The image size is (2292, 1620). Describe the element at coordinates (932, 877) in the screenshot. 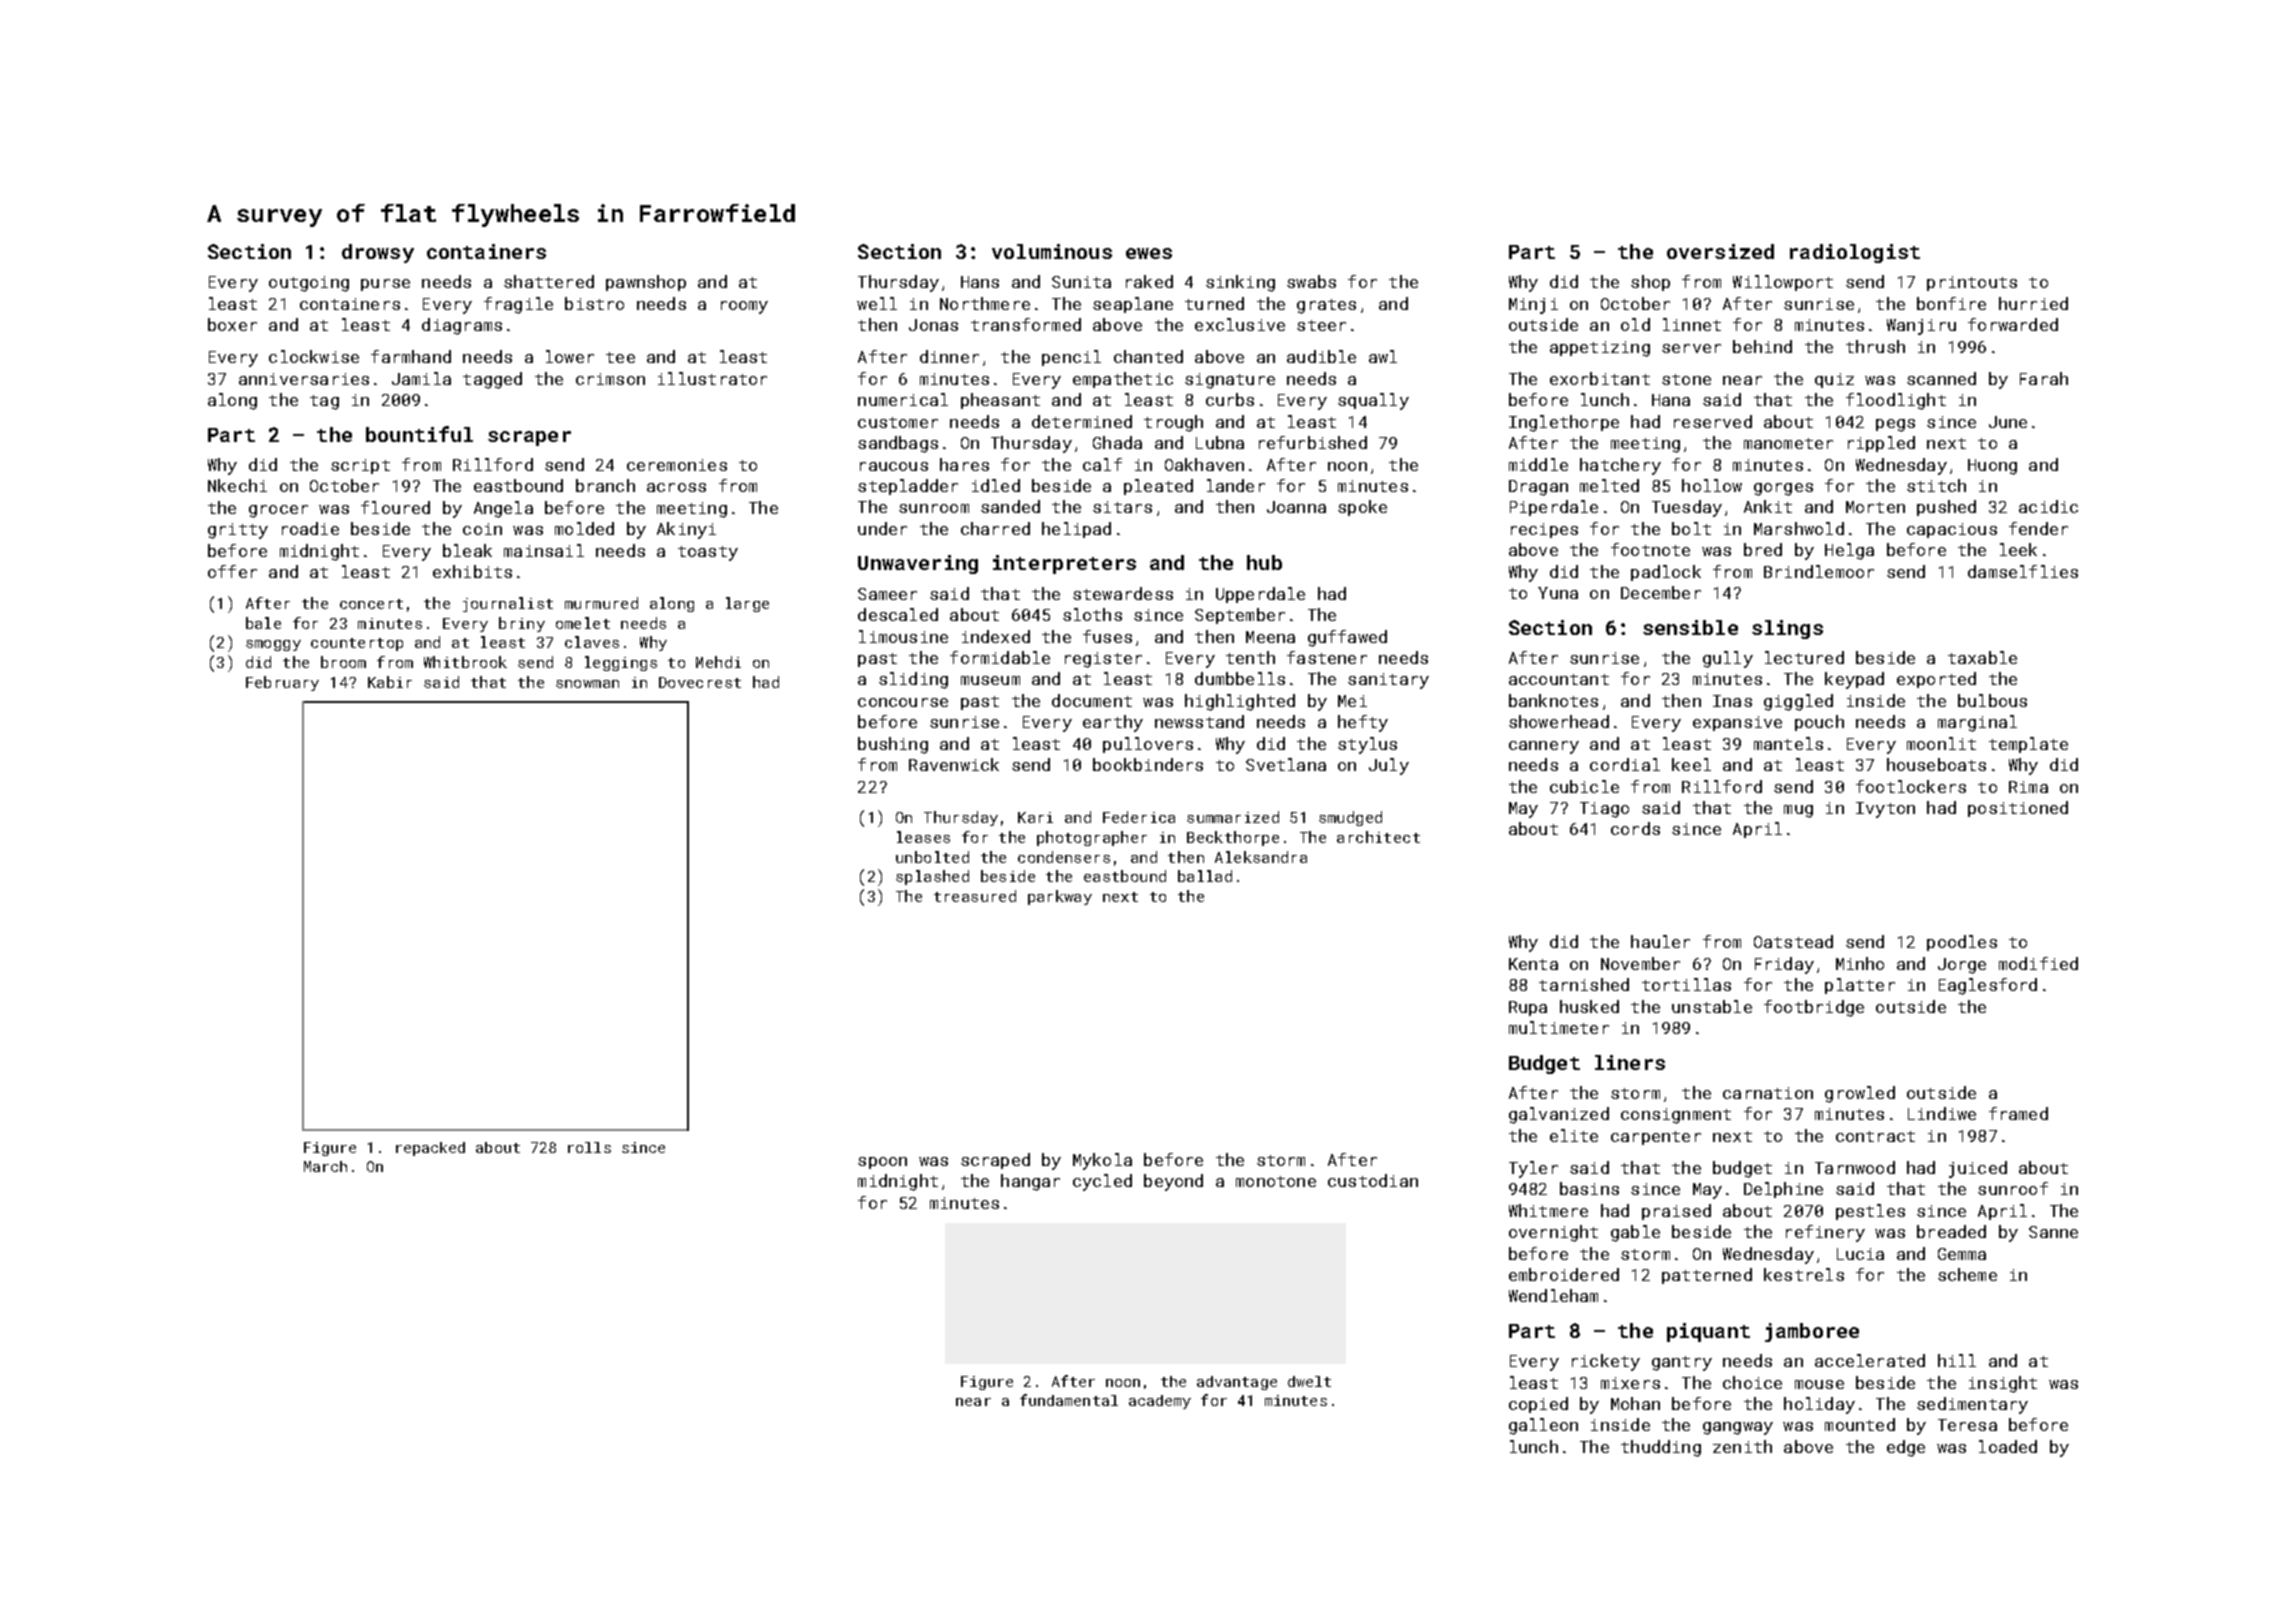

I see `splashed` at that location.
